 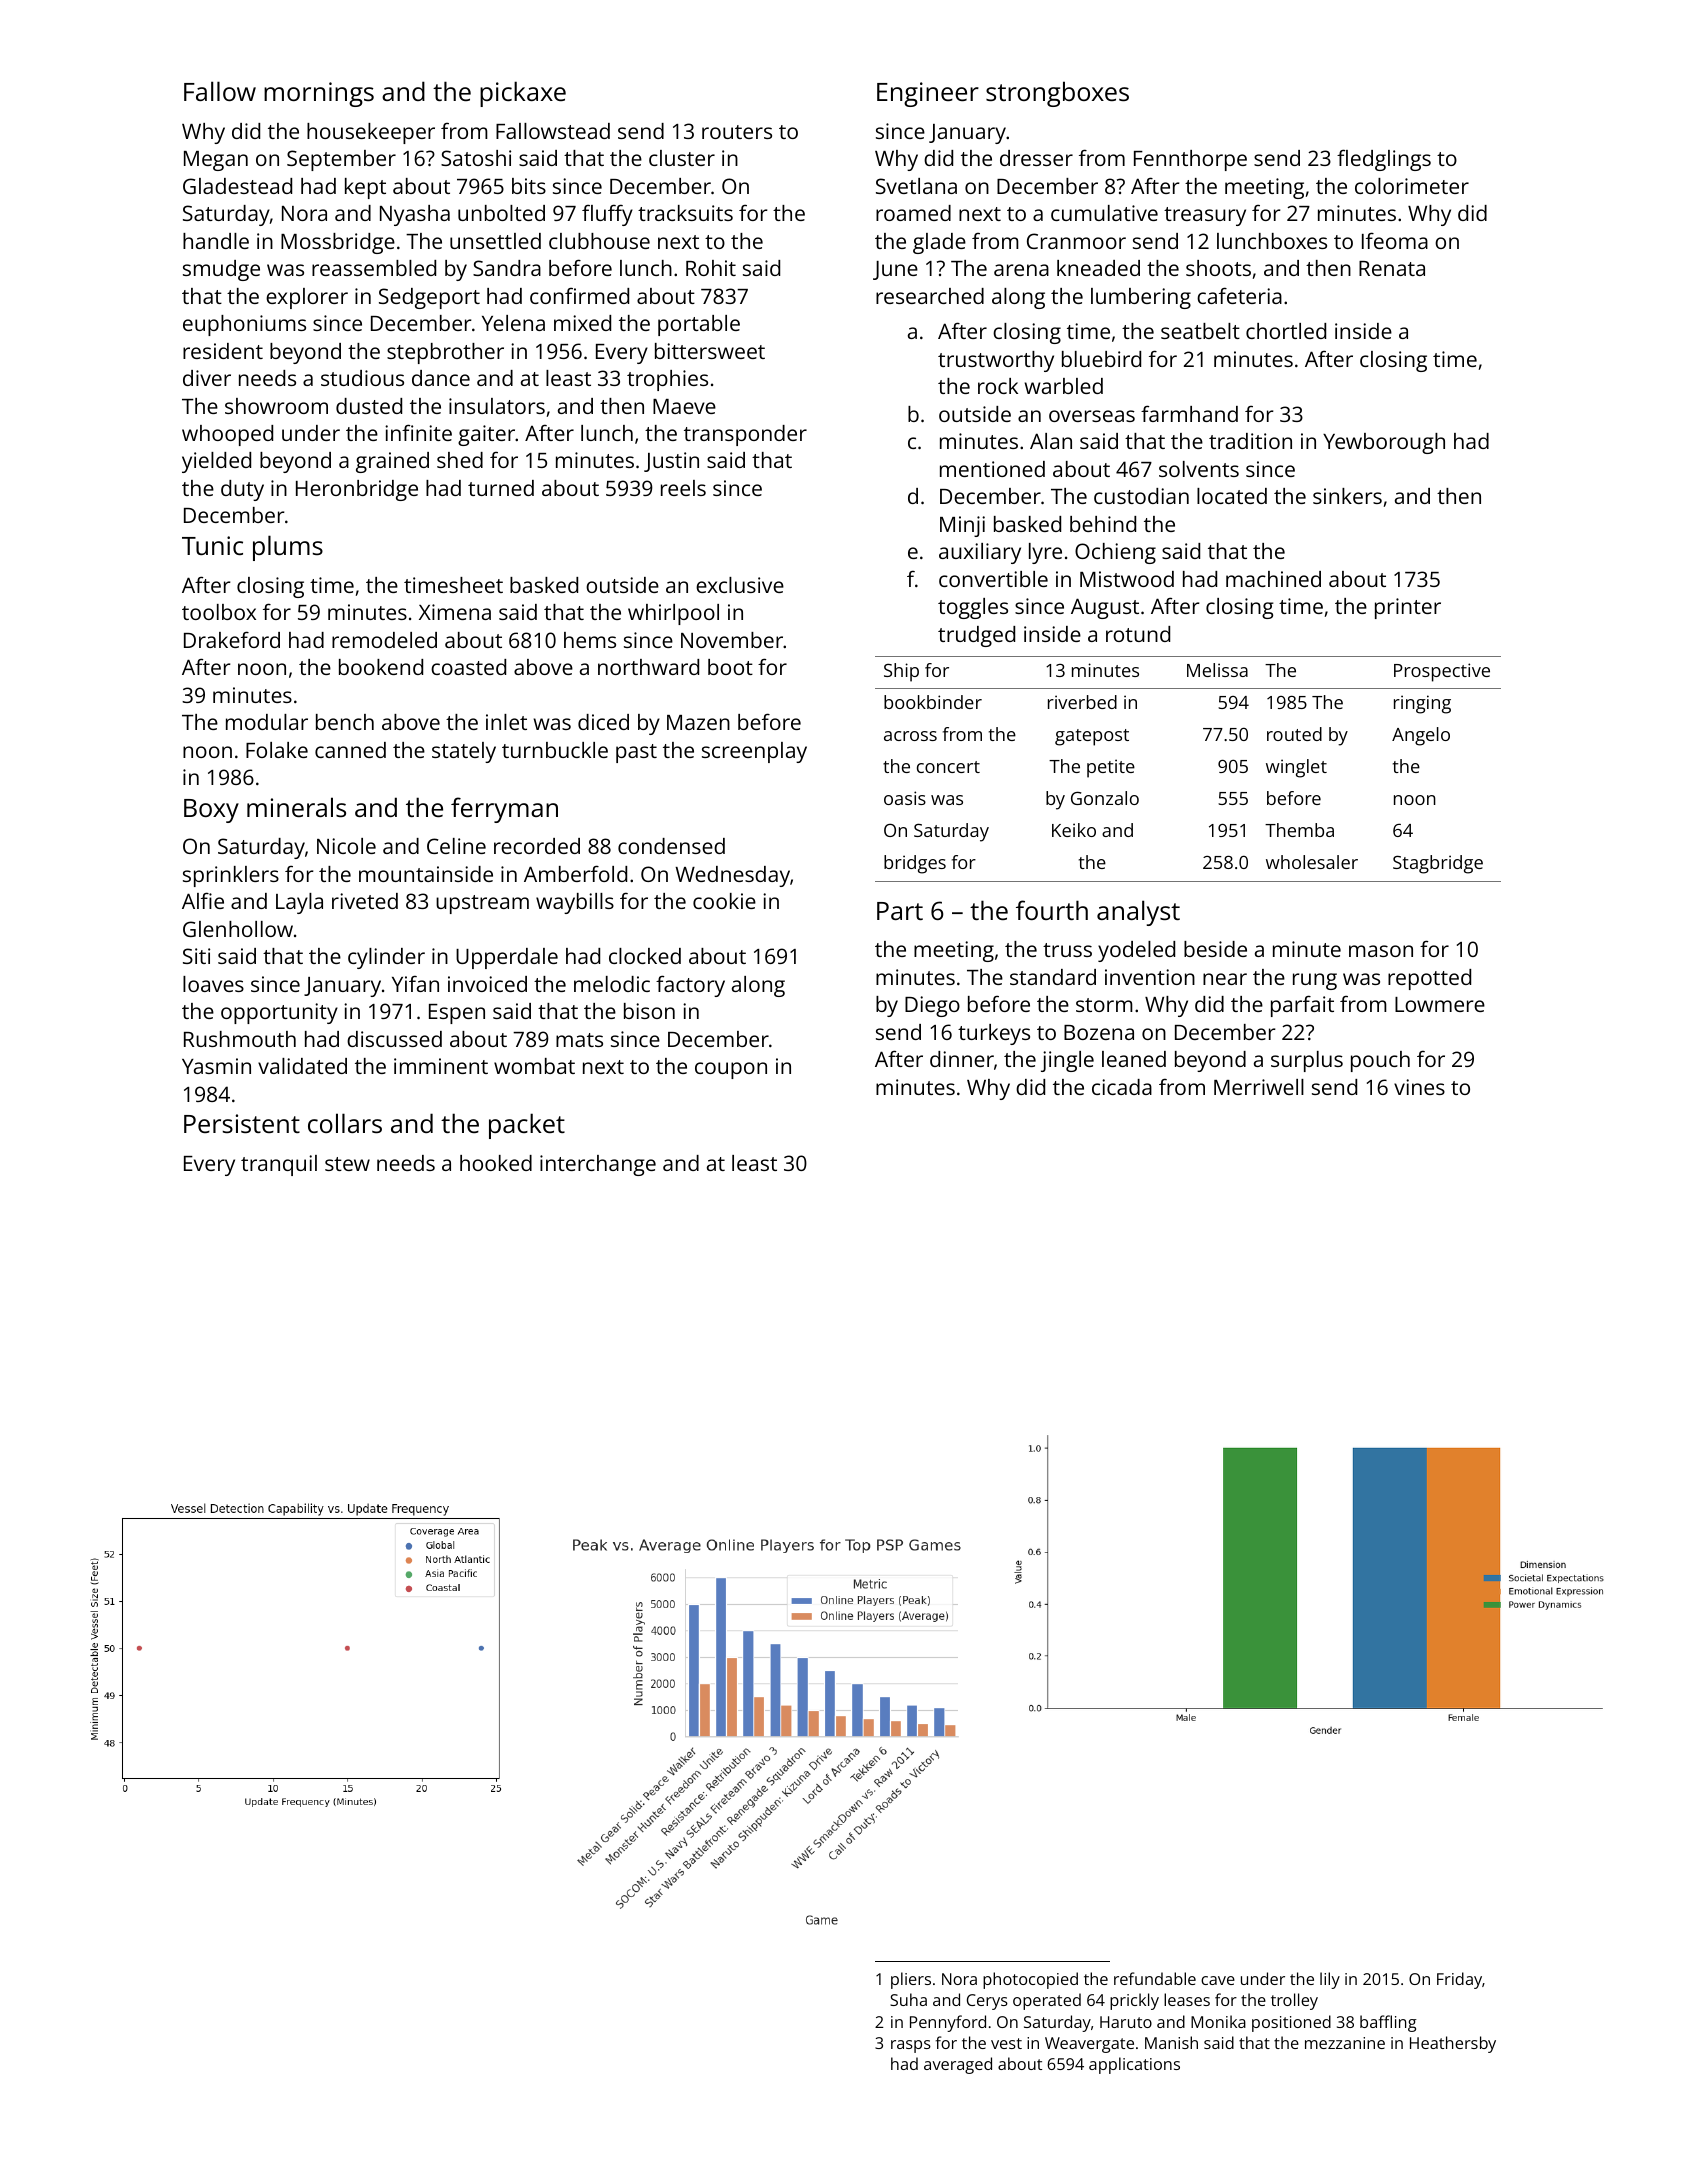 I want to click on strongboxes, so click(x=1057, y=94).
